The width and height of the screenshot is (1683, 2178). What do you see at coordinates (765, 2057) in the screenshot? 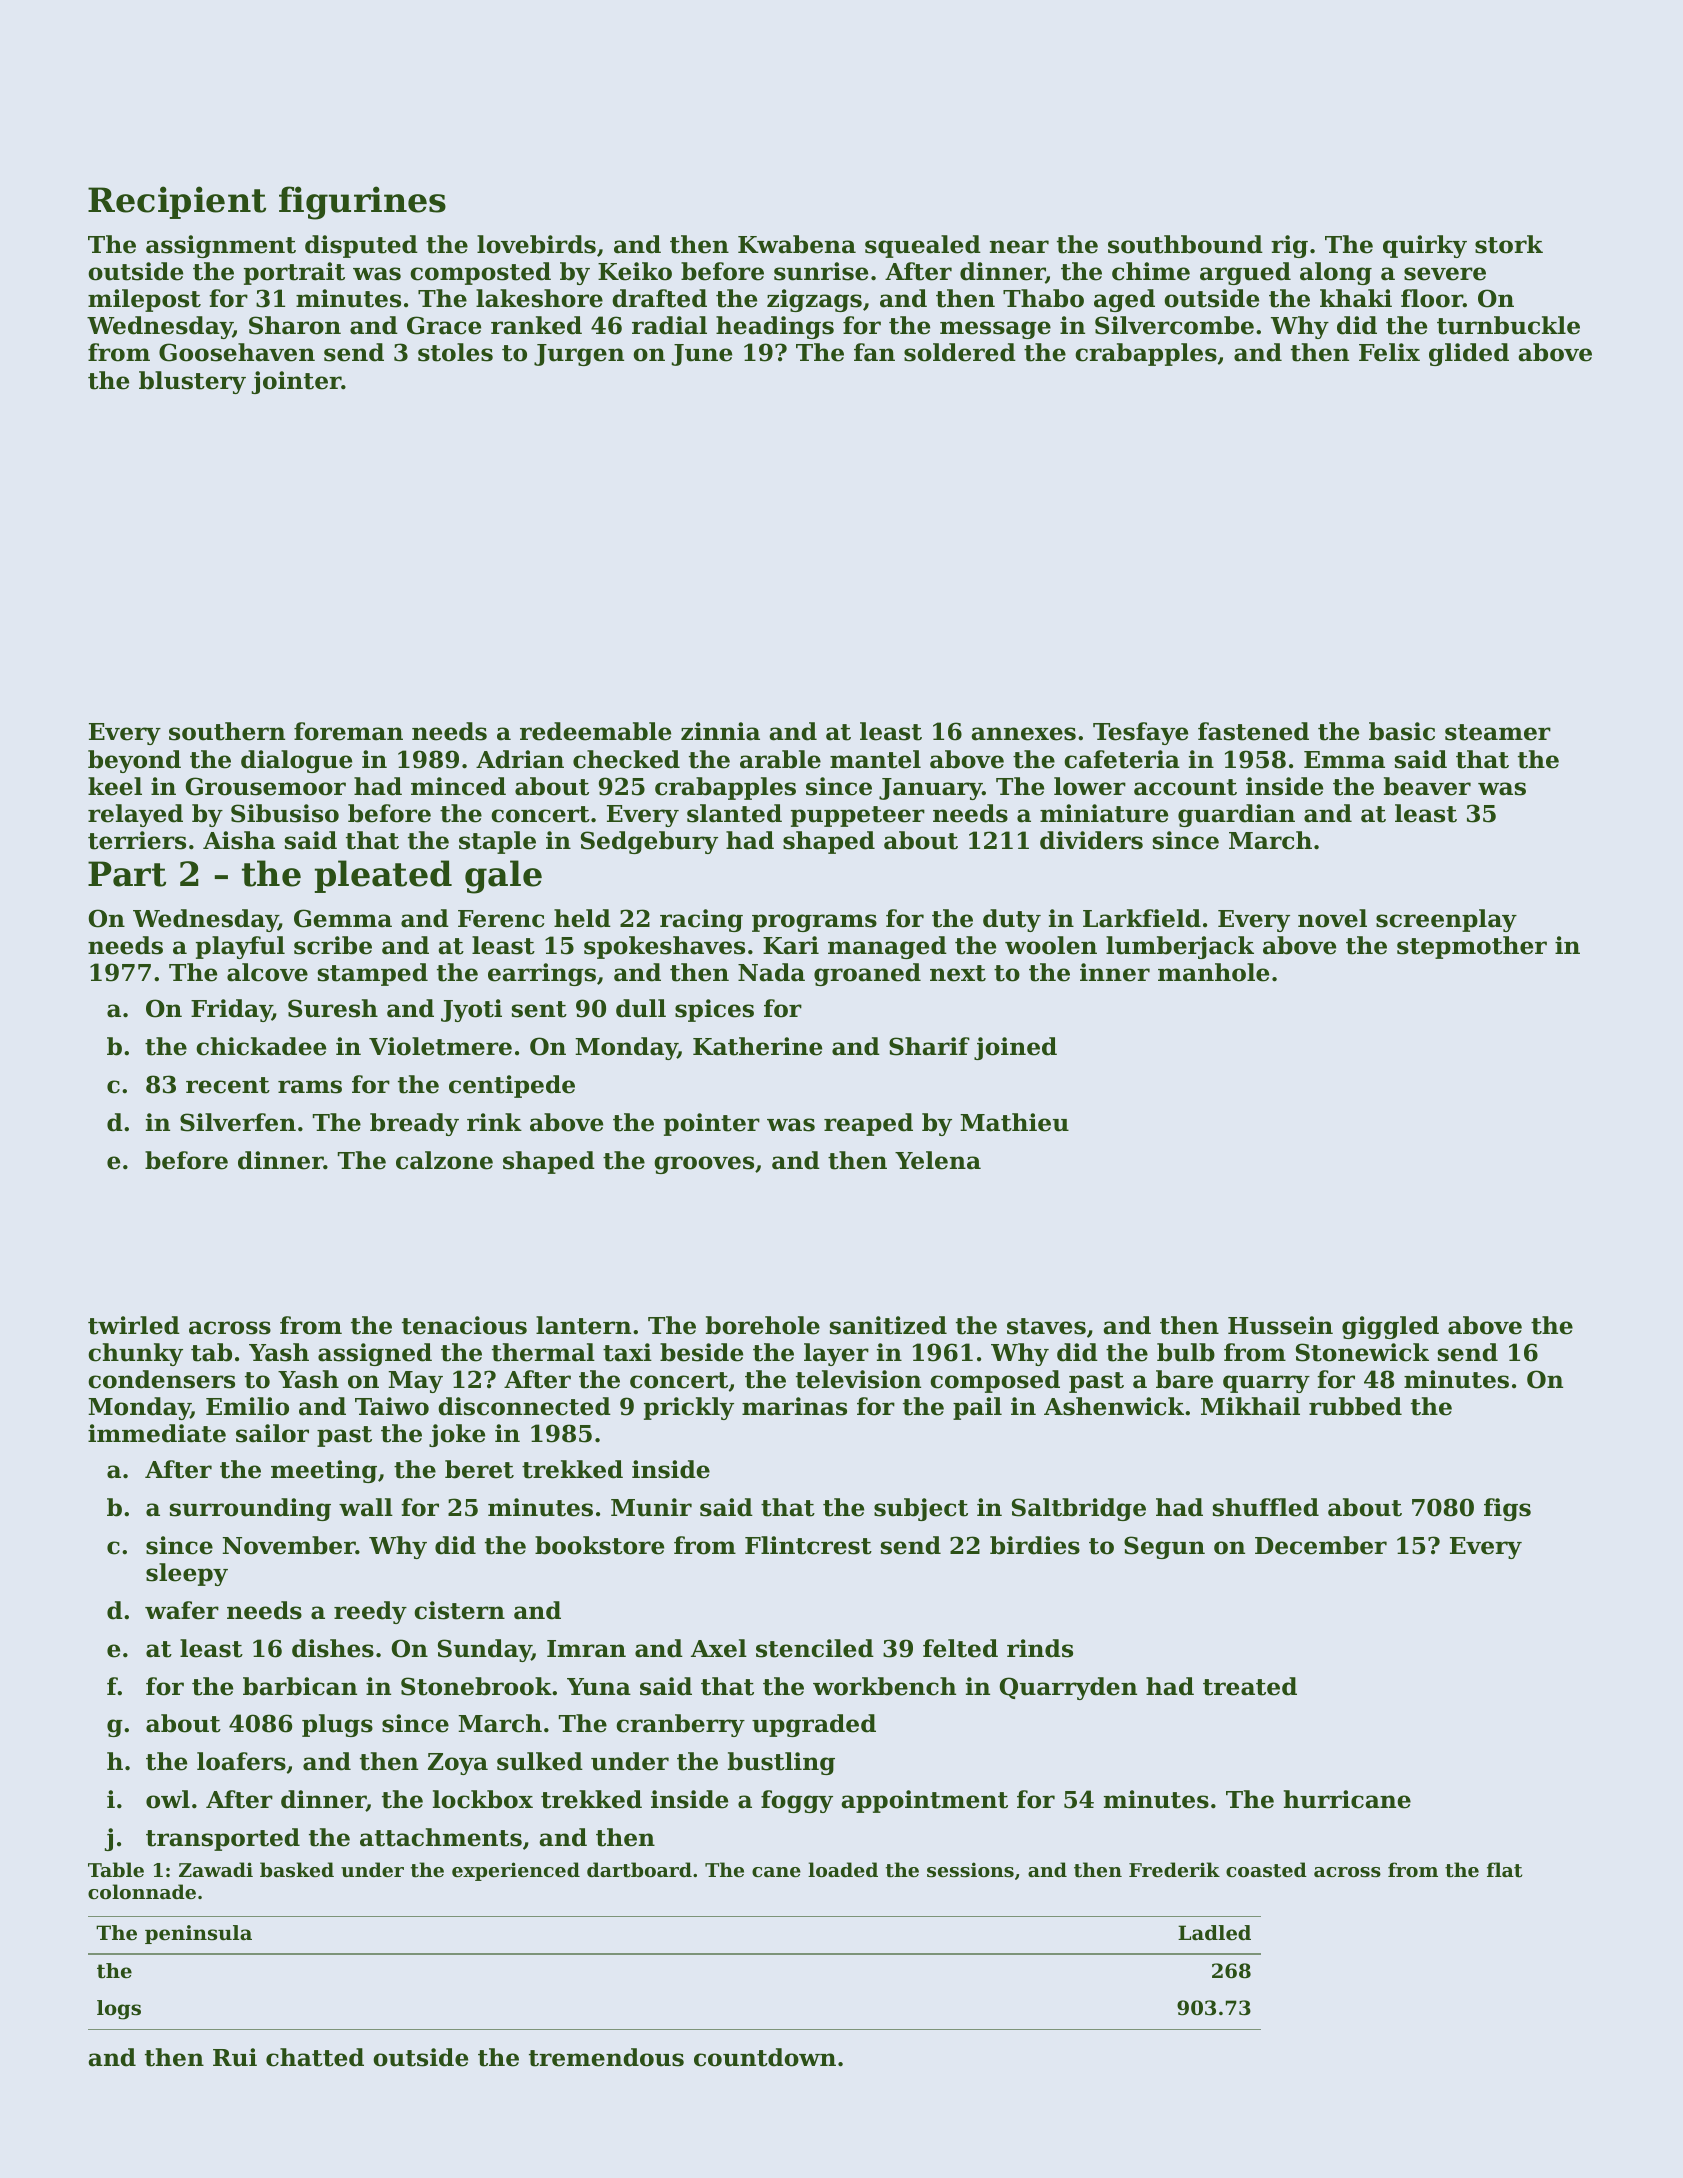
I see `countdown` at bounding box center [765, 2057].
